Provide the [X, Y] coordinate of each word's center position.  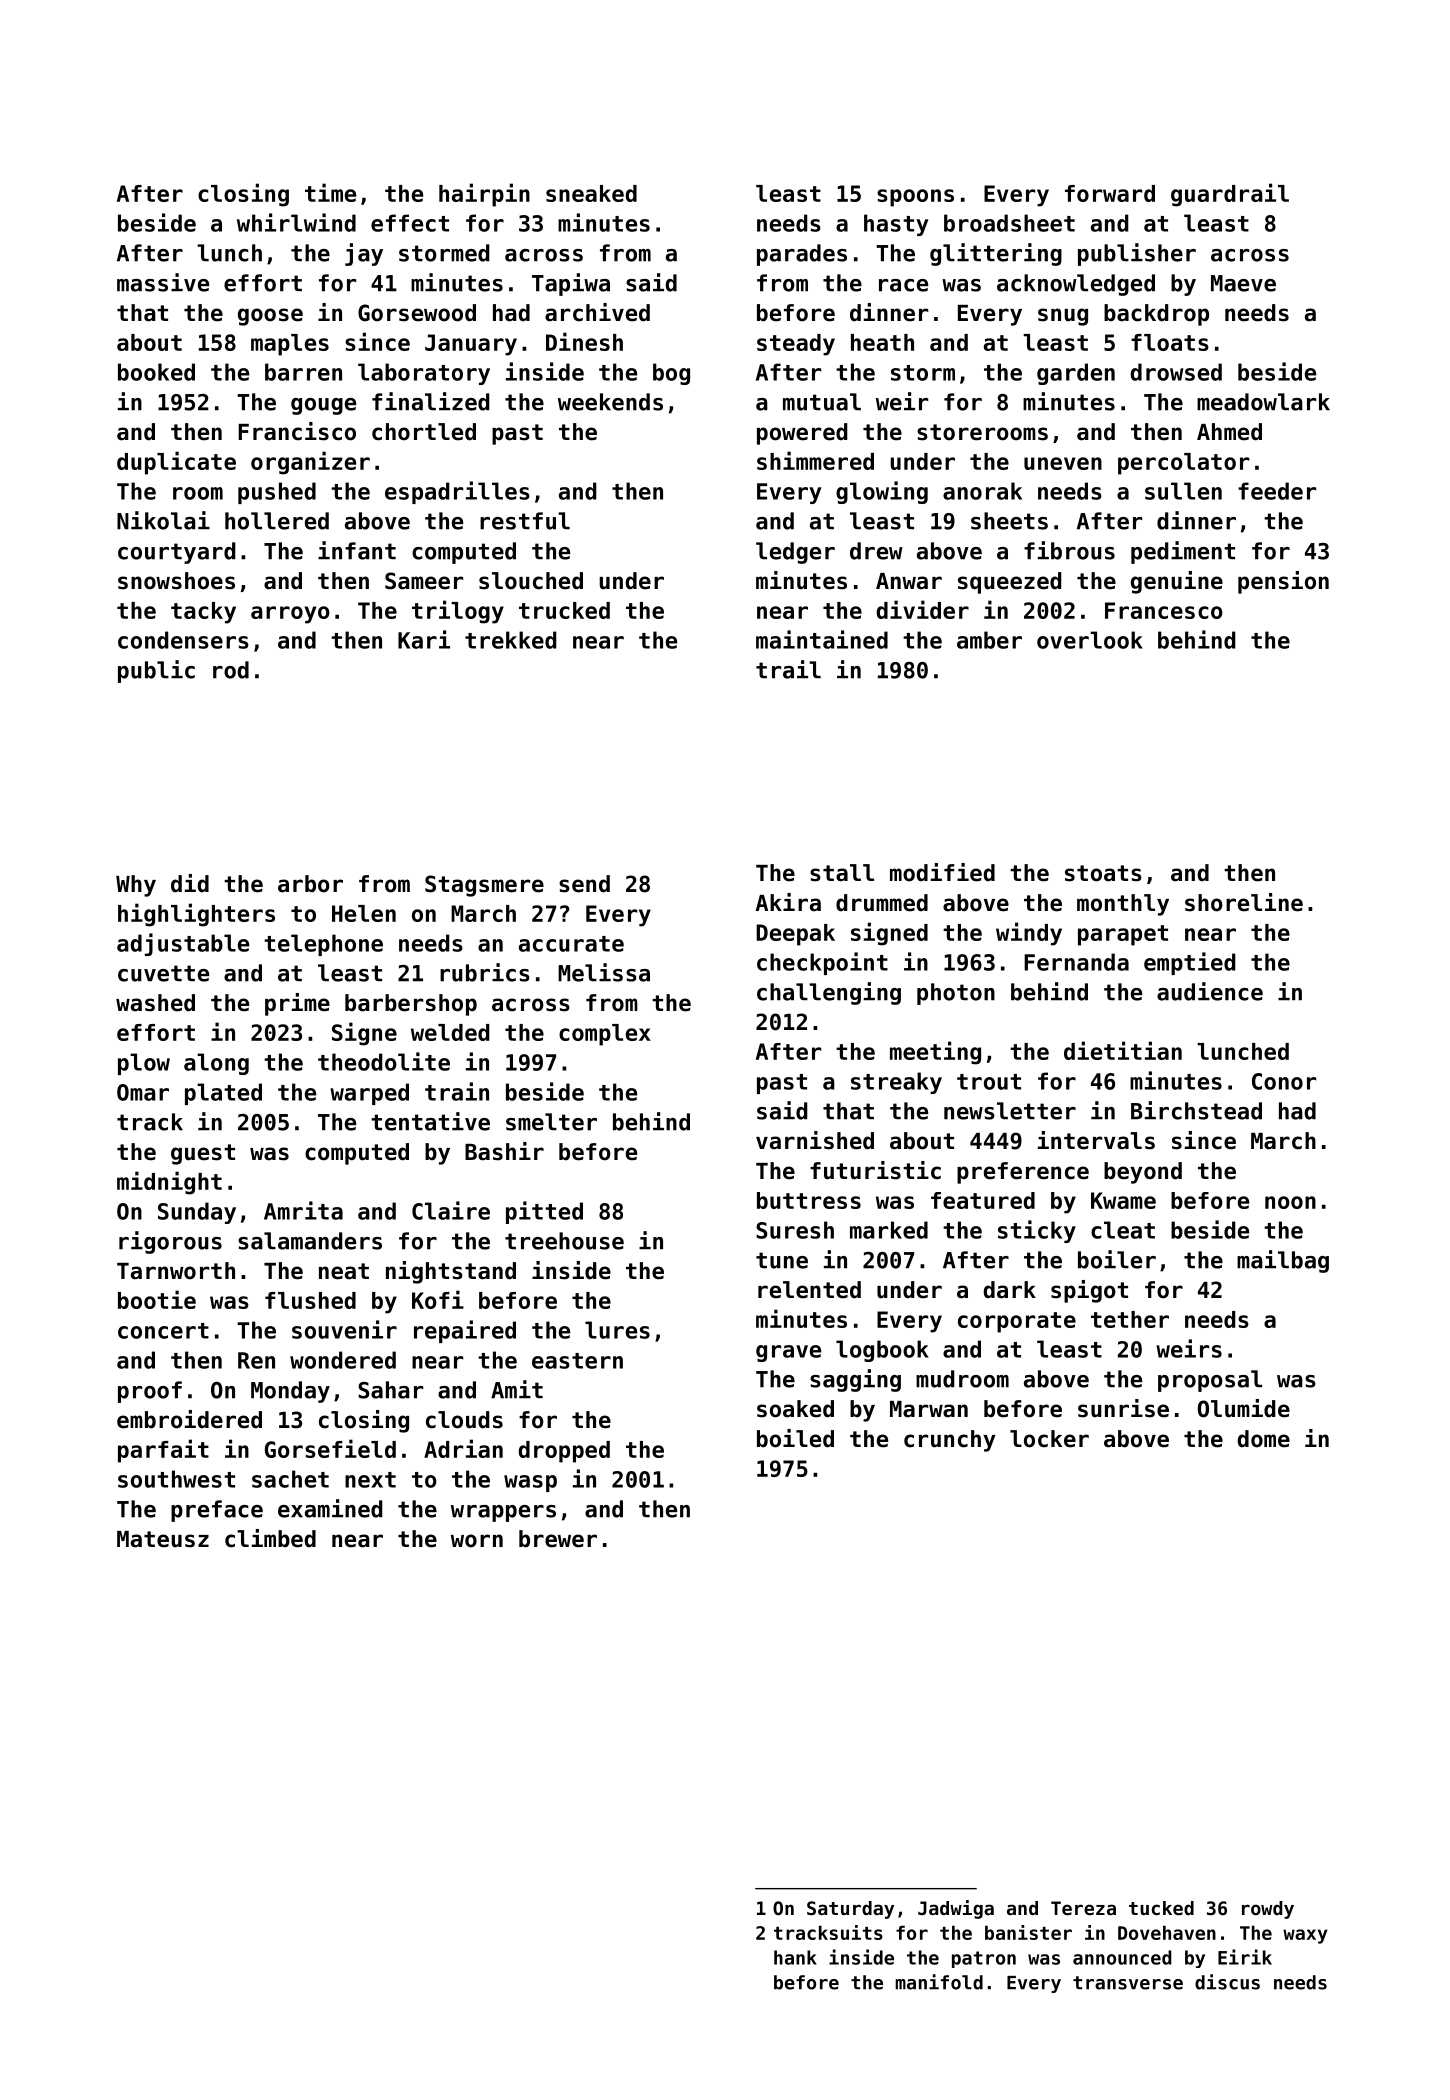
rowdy [1268, 1910]
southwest [176, 1479]
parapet [1123, 935]
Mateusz [163, 1539]
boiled [795, 1438]
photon [956, 994]
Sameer [424, 581]
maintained [822, 639]
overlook [1090, 640]
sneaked [591, 193]
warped [369, 1094]
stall [842, 873]
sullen [1183, 491]
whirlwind [296, 222]
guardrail [1230, 195]
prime [297, 1004]
